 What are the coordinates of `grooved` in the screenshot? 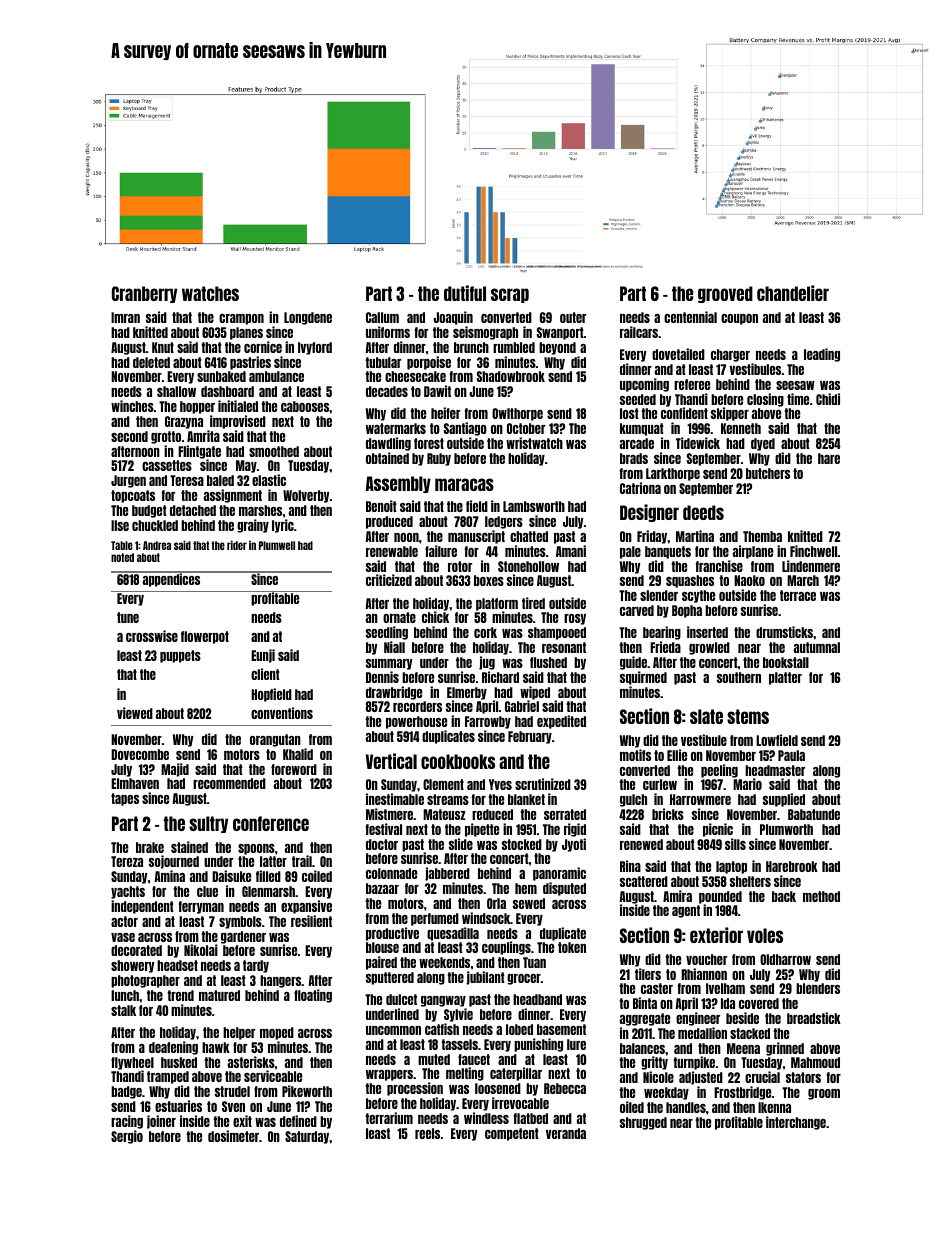 It's located at (725, 294).
